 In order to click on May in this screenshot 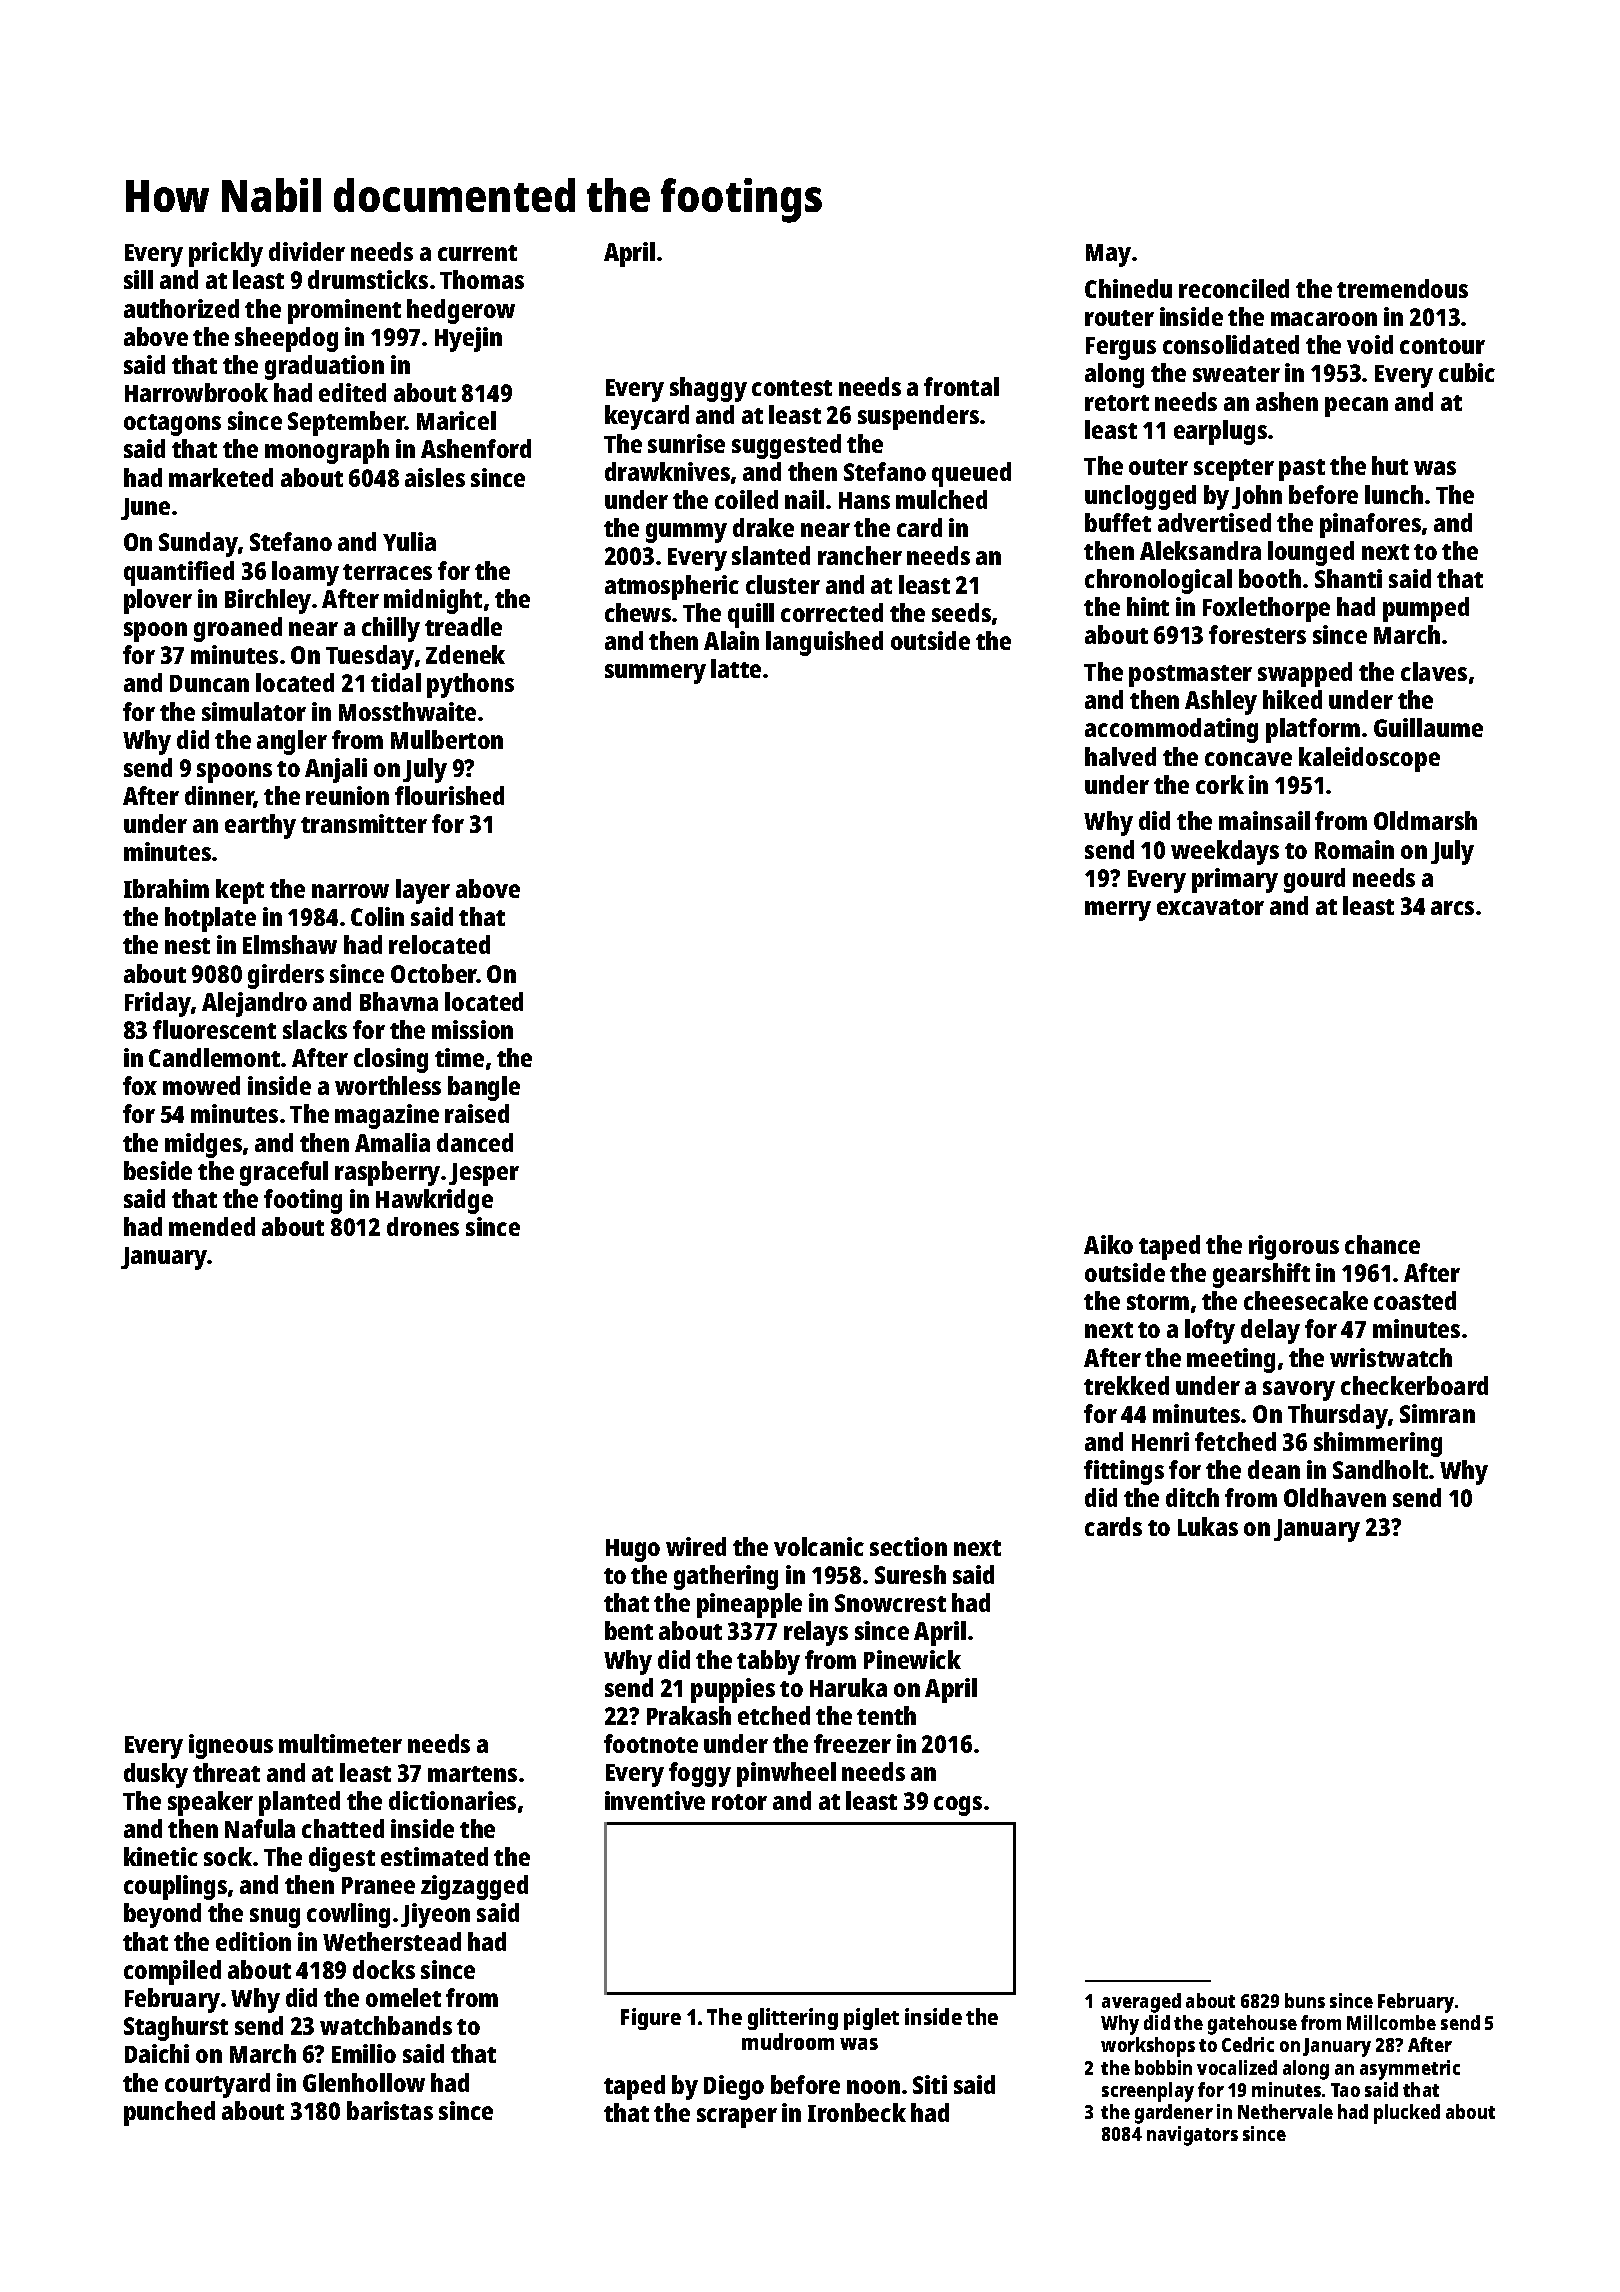, I will do `click(1108, 255)`.
